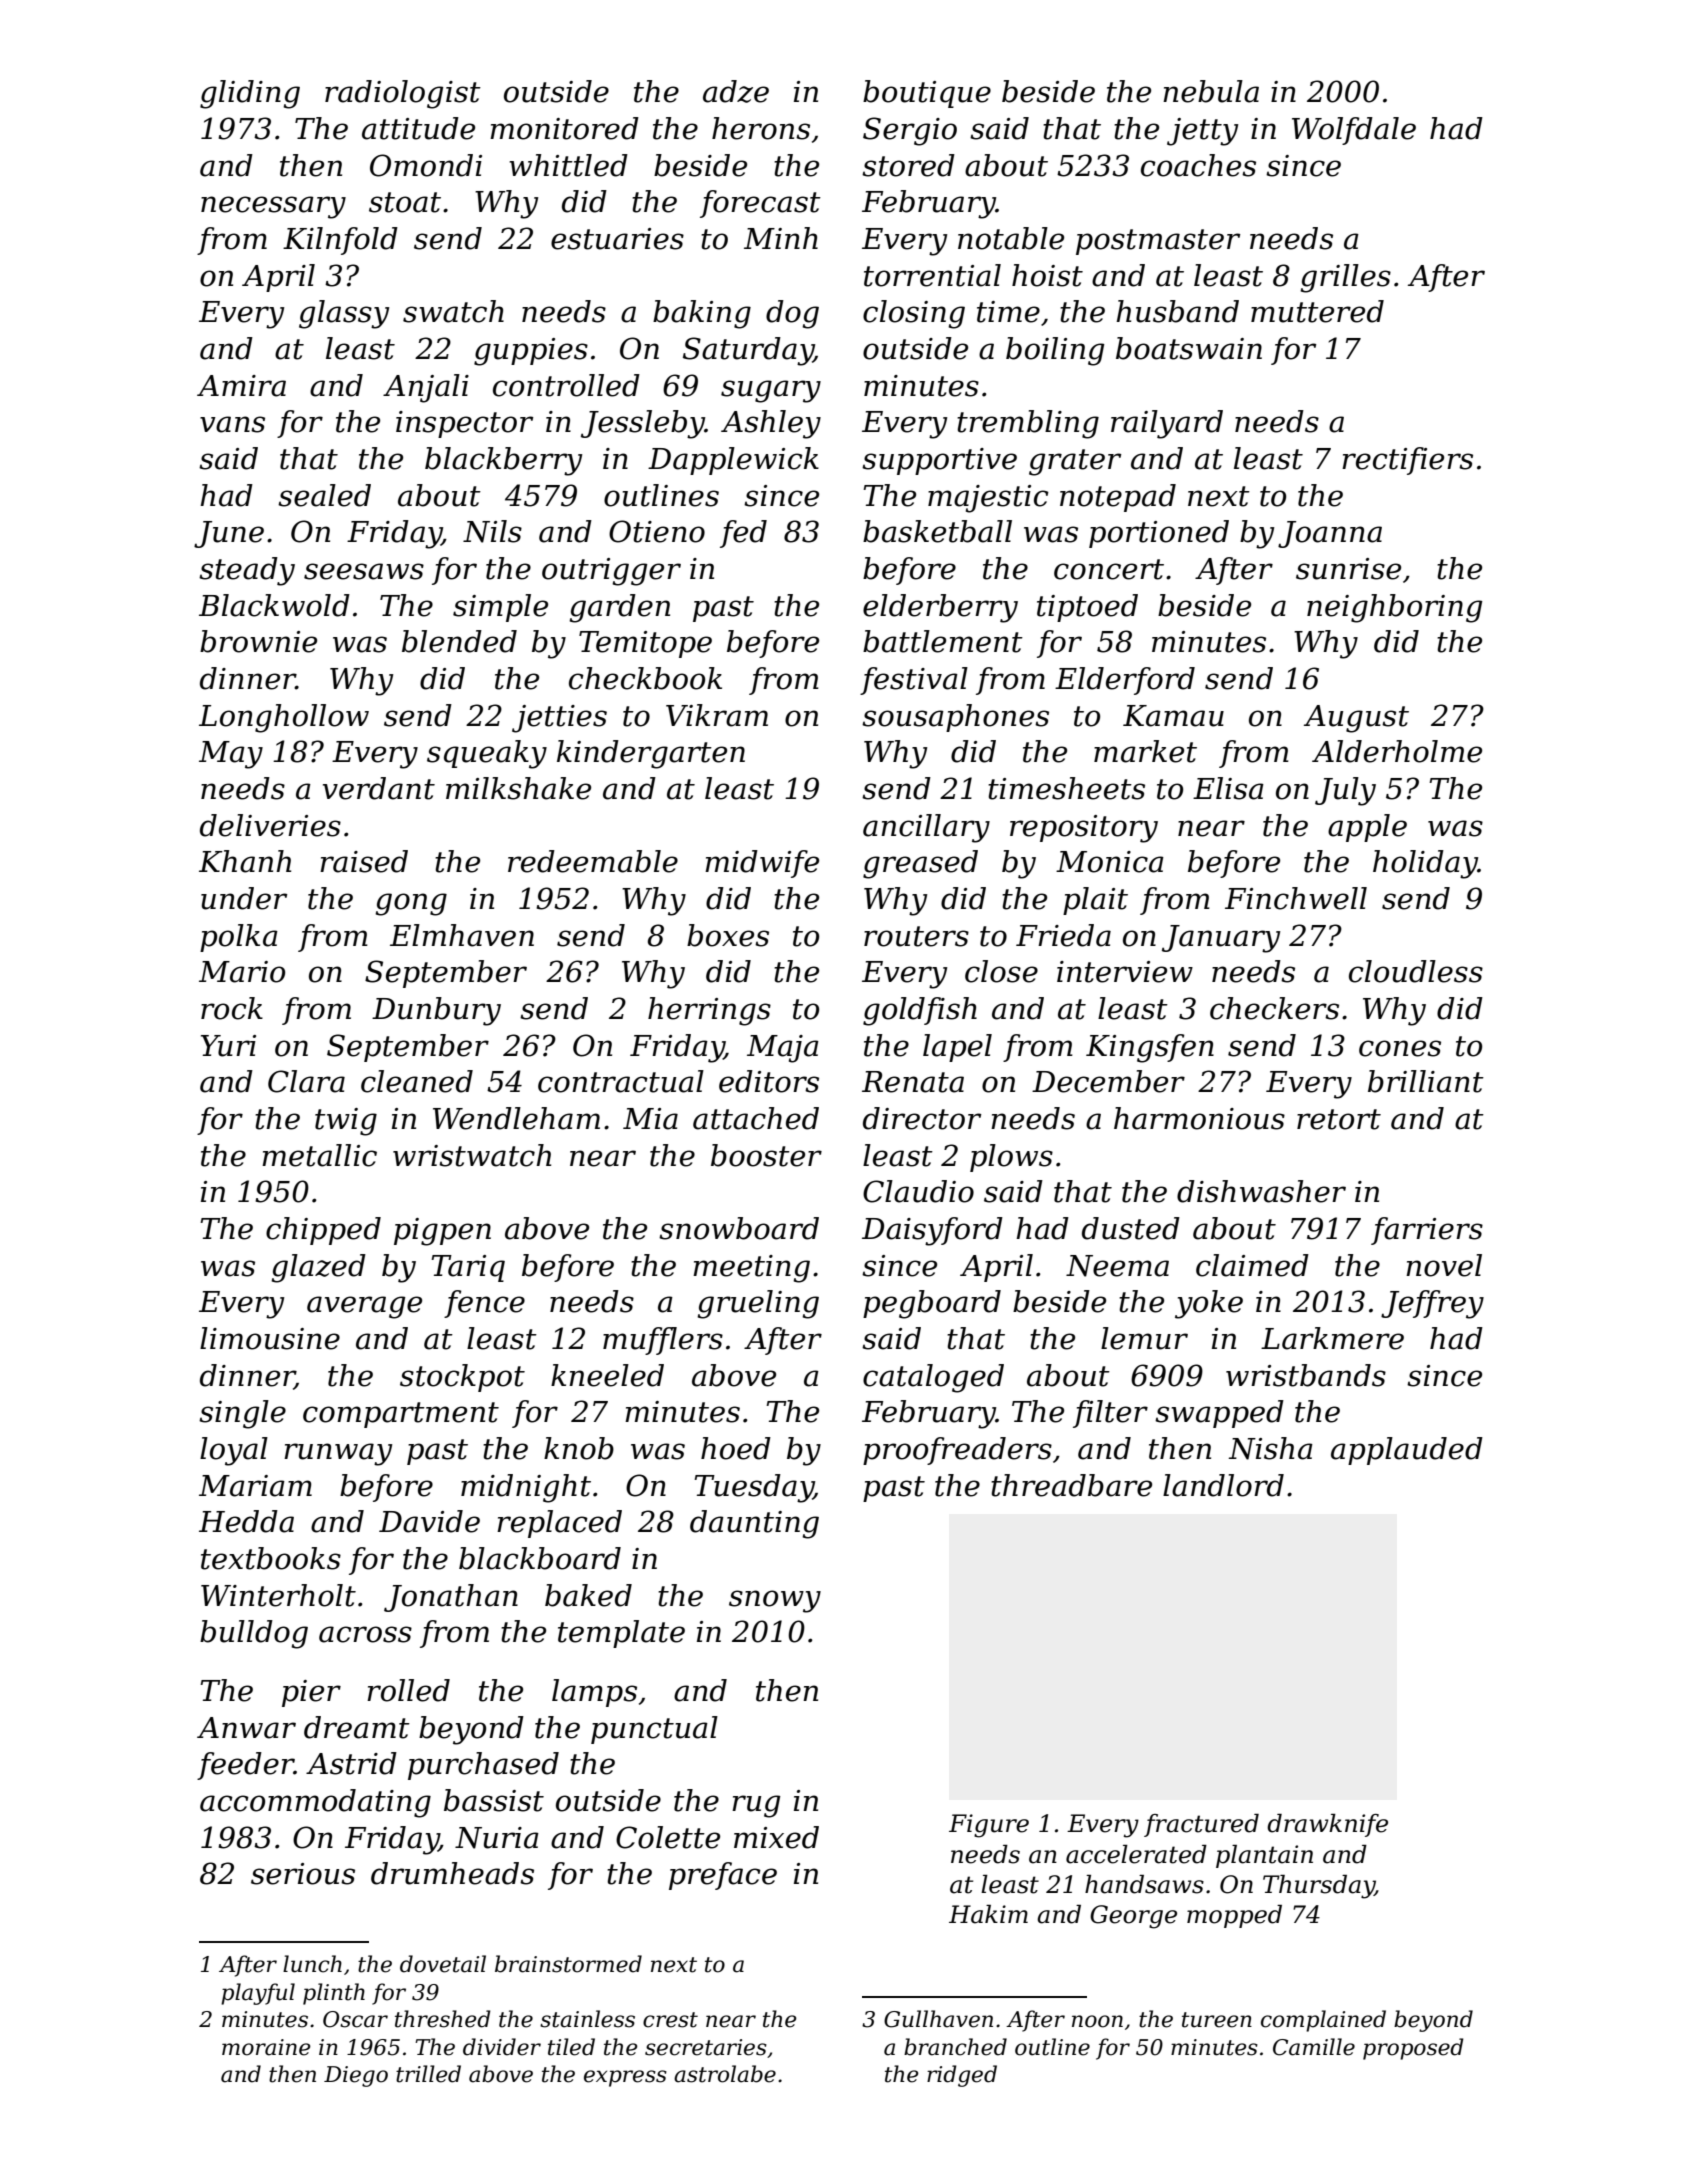 The width and height of the screenshot is (1683, 2178). I want to click on Daisyford, so click(932, 1231).
